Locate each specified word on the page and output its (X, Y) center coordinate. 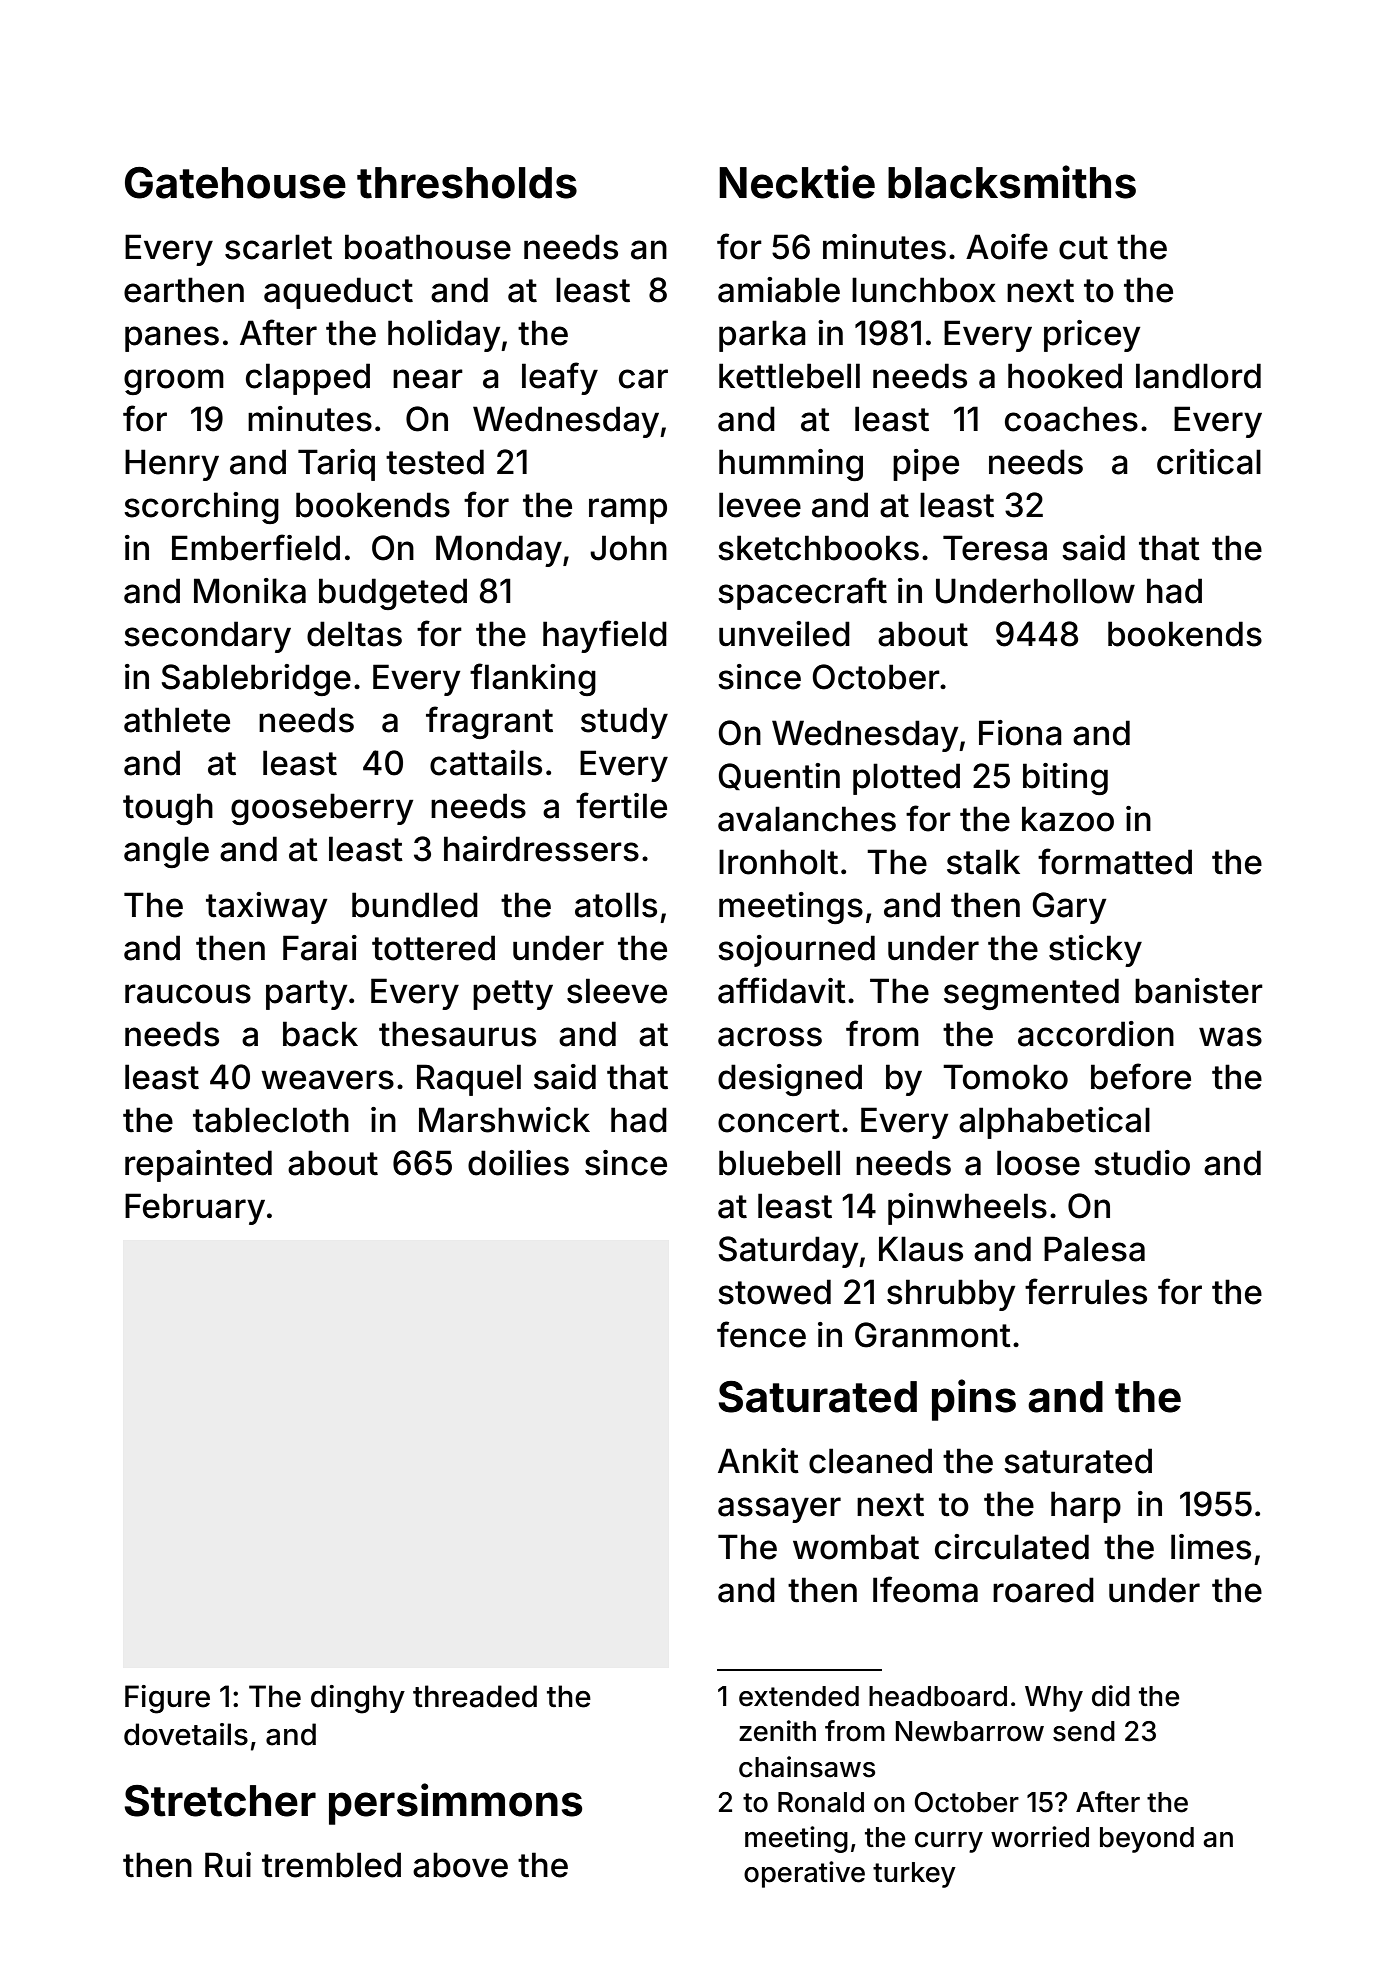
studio (1142, 1163)
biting (1065, 779)
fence (761, 1334)
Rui (228, 1864)
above (460, 1865)
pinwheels (967, 1209)
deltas (354, 634)
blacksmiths (1012, 182)
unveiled (784, 634)
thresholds (467, 183)
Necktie (797, 182)
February (195, 1209)
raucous (188, 994)
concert (779, 1121)
